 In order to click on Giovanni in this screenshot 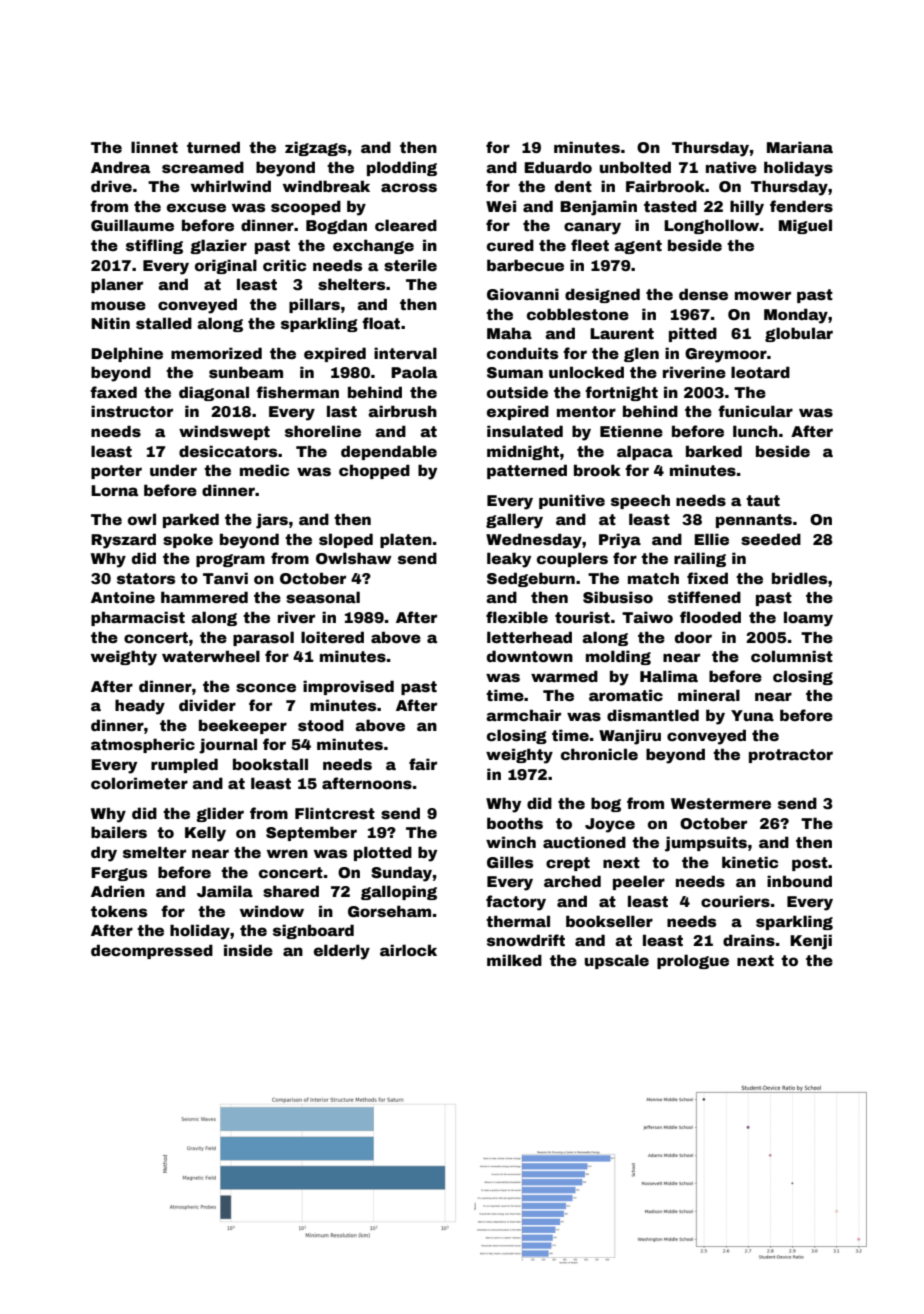, I will do `click(523, 294)`.
